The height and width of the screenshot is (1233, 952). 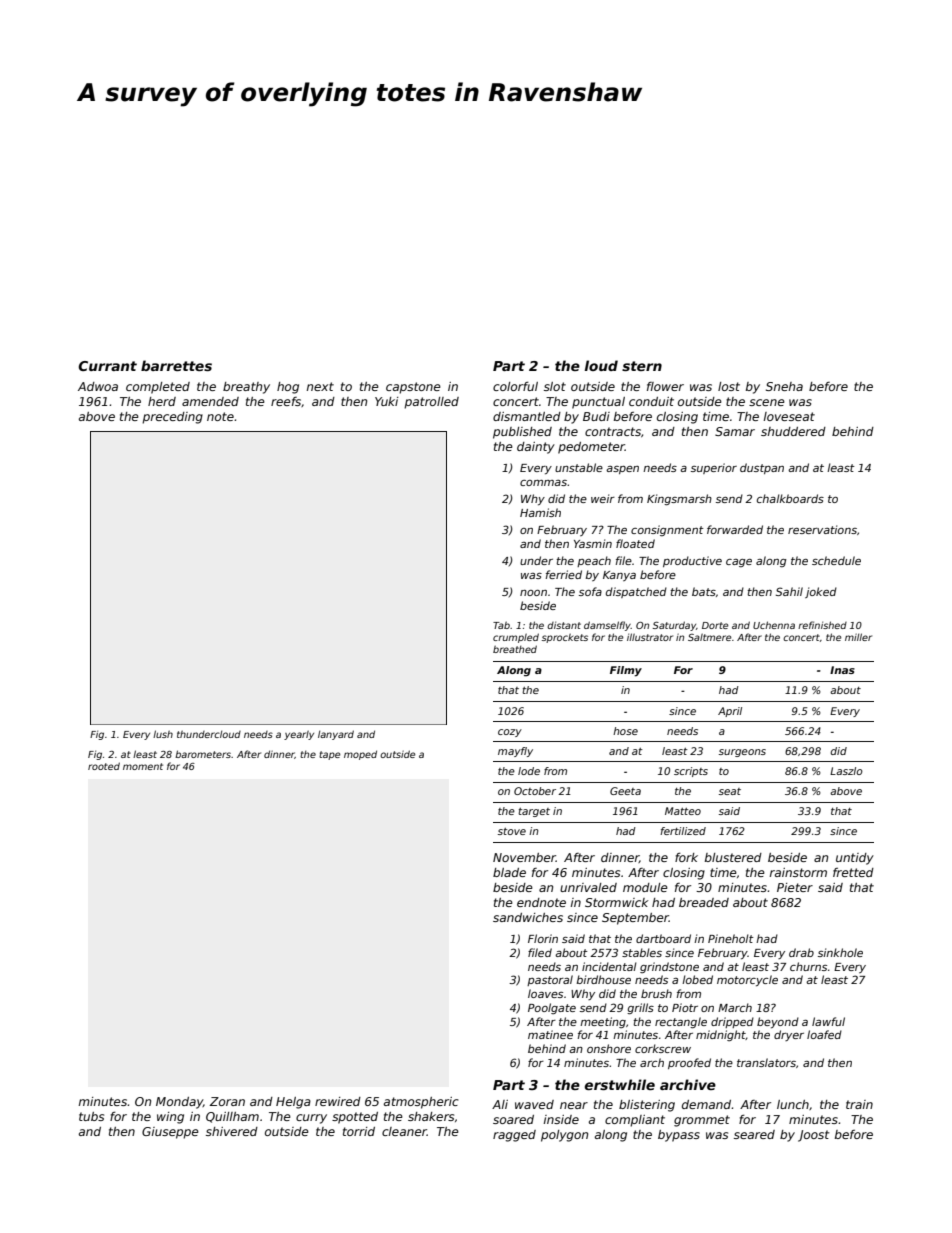 I want to click on Currant, so click(x=107, y=366).
